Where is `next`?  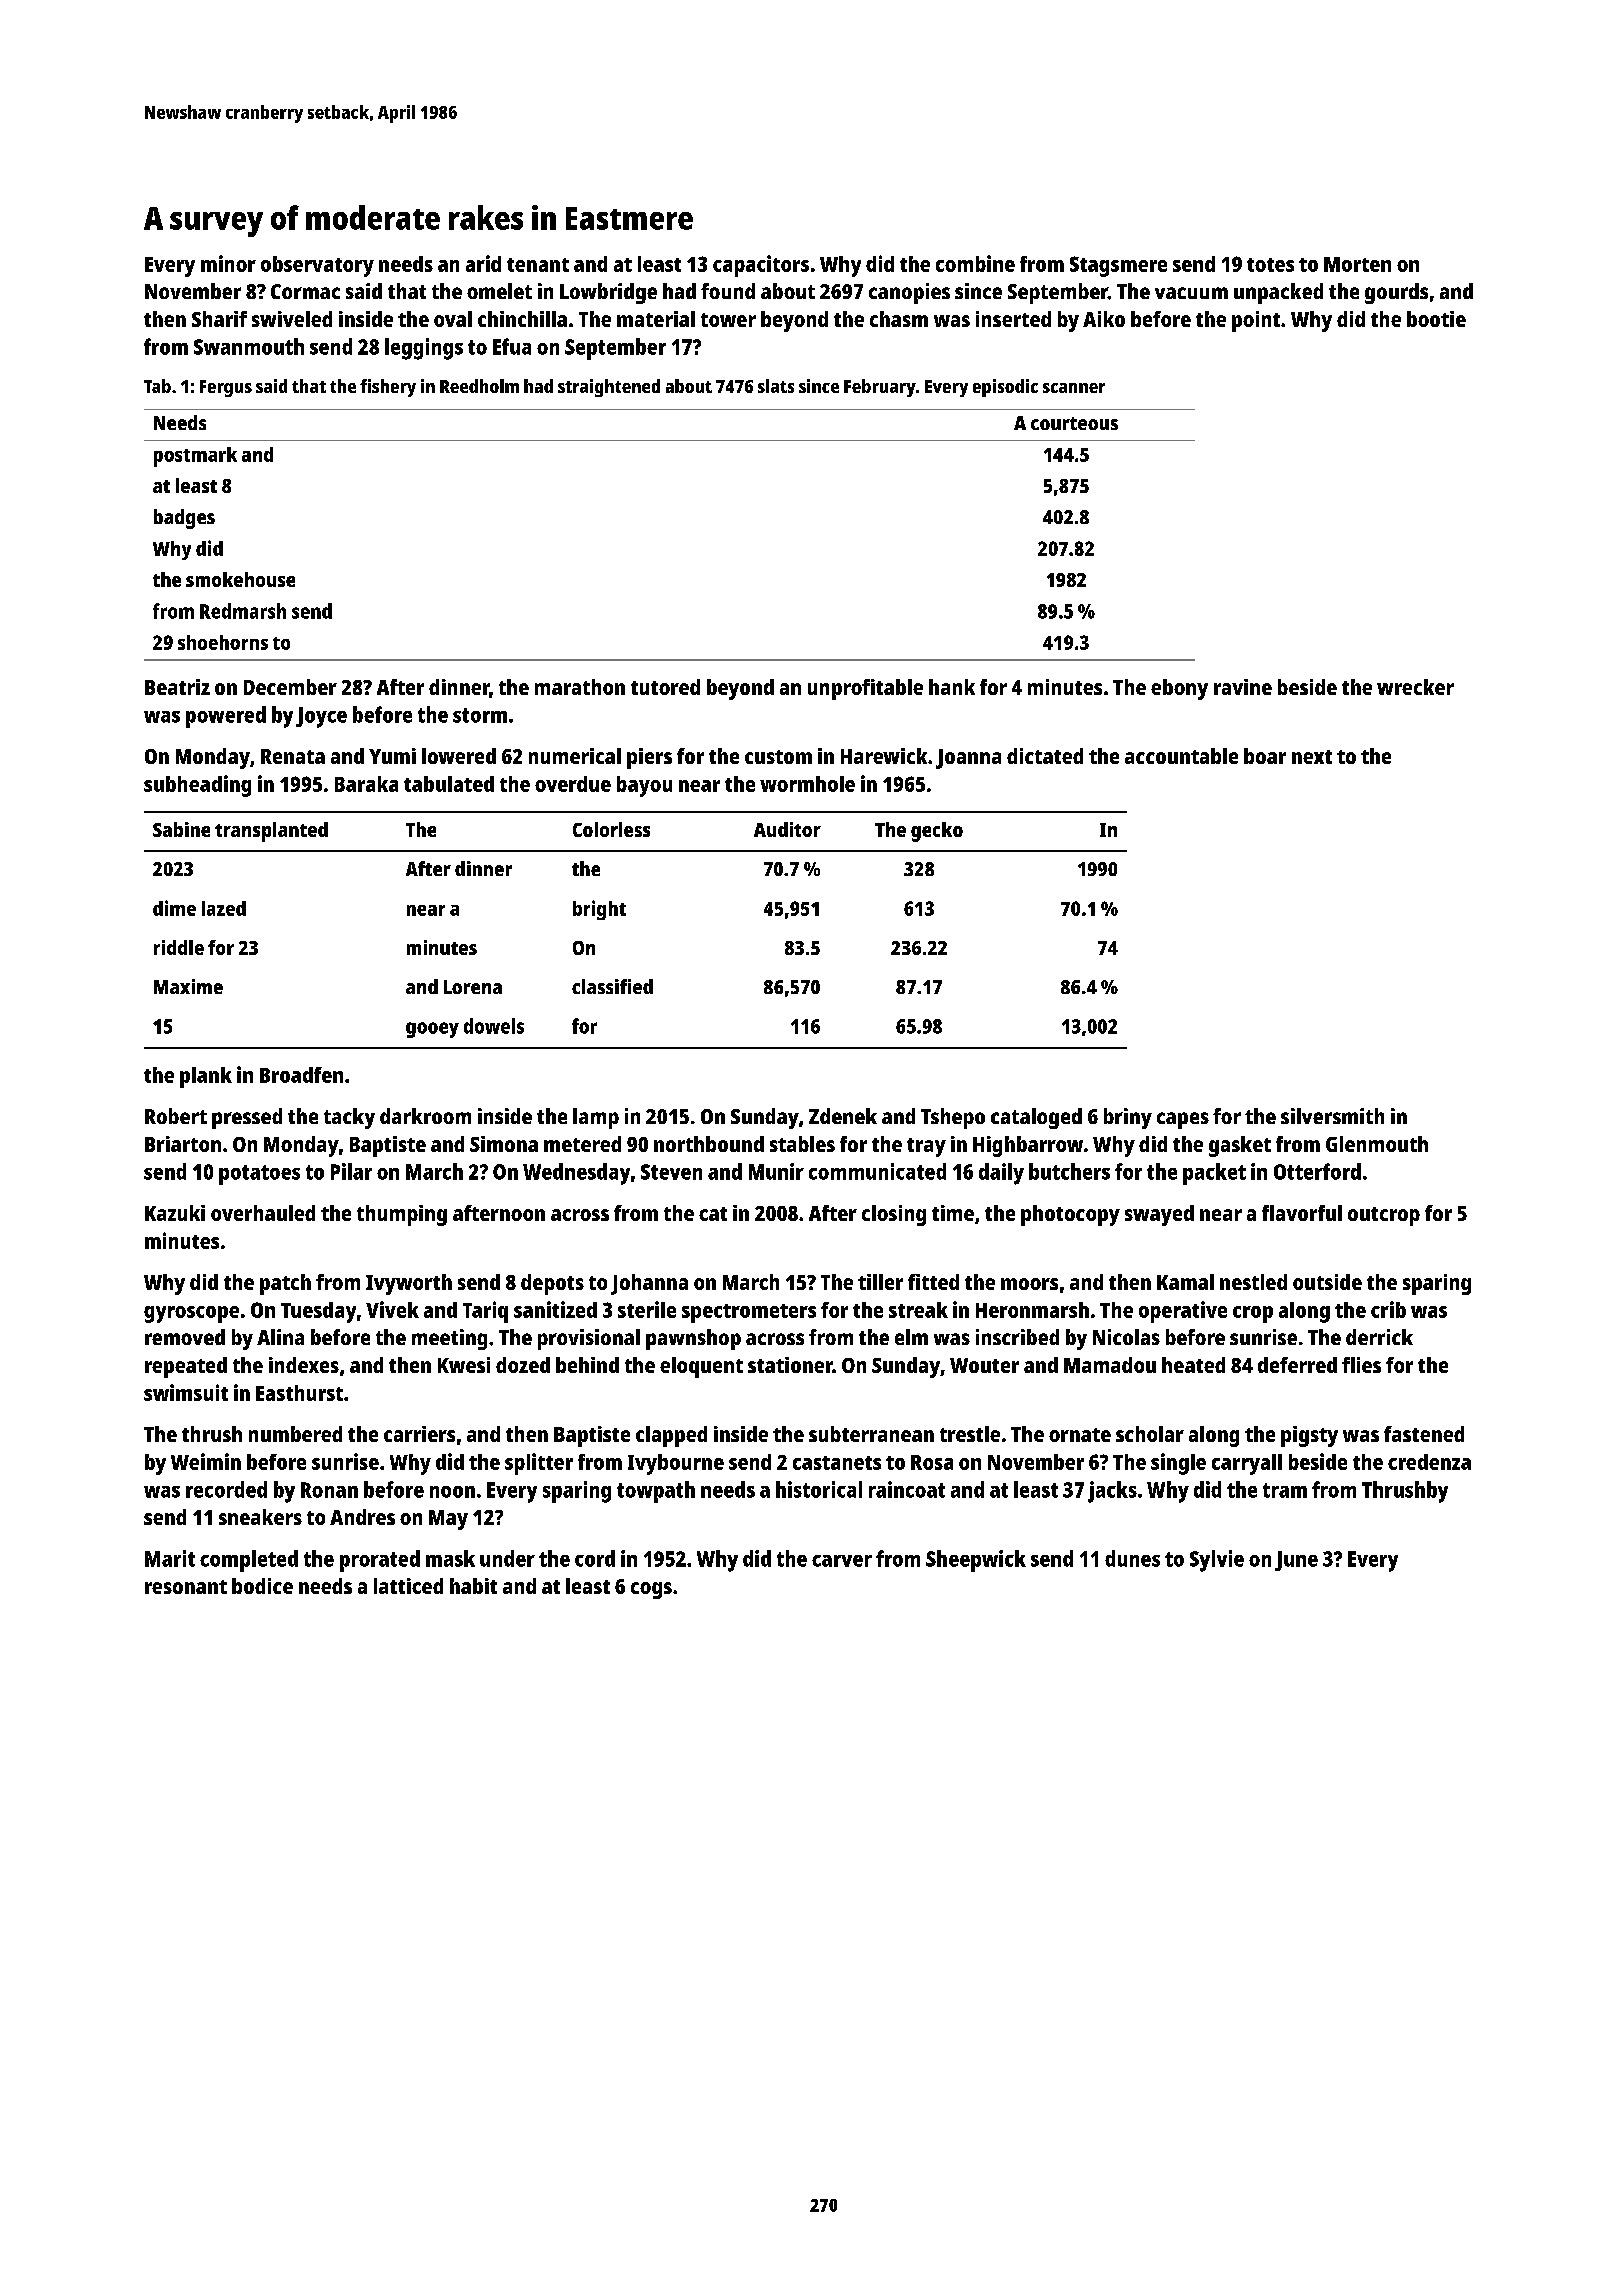 next is located at coordinates (1312, 757).
